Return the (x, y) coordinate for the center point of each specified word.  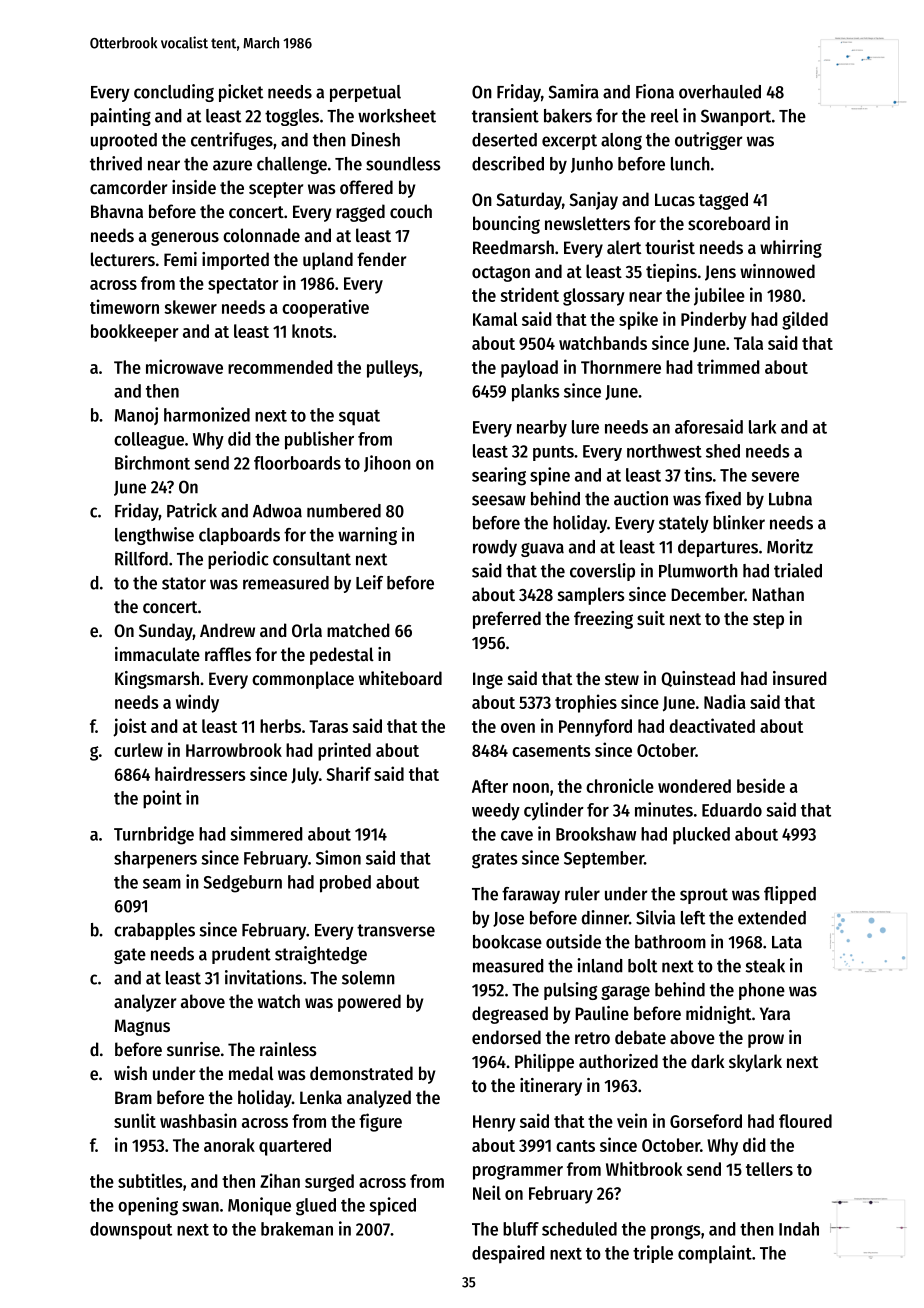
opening (148, 1206)
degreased (510, 1015)
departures (718, 548)
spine (550, 476)
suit (651, 618)
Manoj (136, 416)
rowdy (495, 548)
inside (194, 187)
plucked (701, 836)
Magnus (142, 1027)
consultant (312, 559)
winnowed (777, 271)
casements (551, 751)
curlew (138, 750)
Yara (775, 1013)
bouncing (506, 225)
